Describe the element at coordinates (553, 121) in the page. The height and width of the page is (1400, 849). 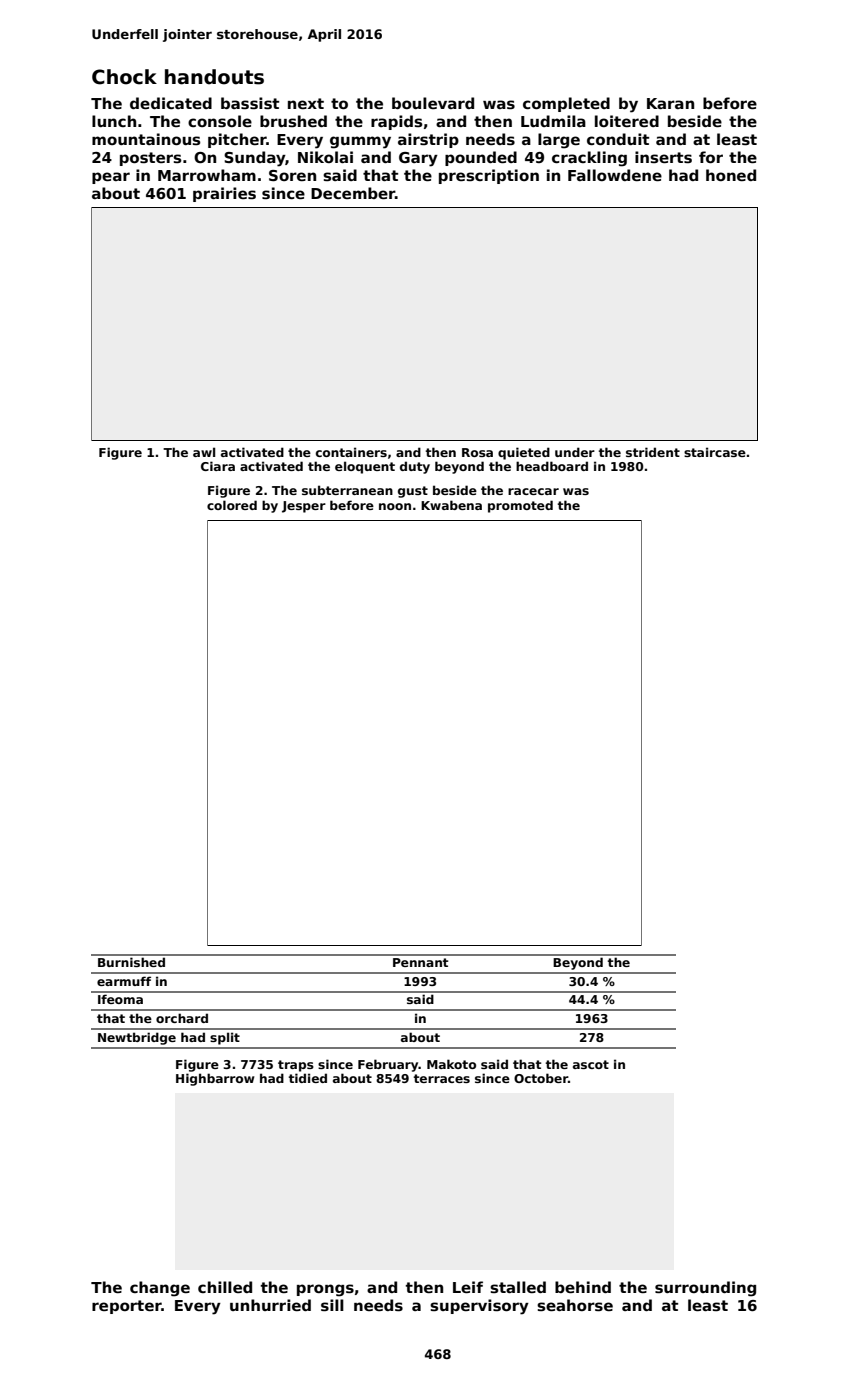
I see `Ludmila` at that location.
